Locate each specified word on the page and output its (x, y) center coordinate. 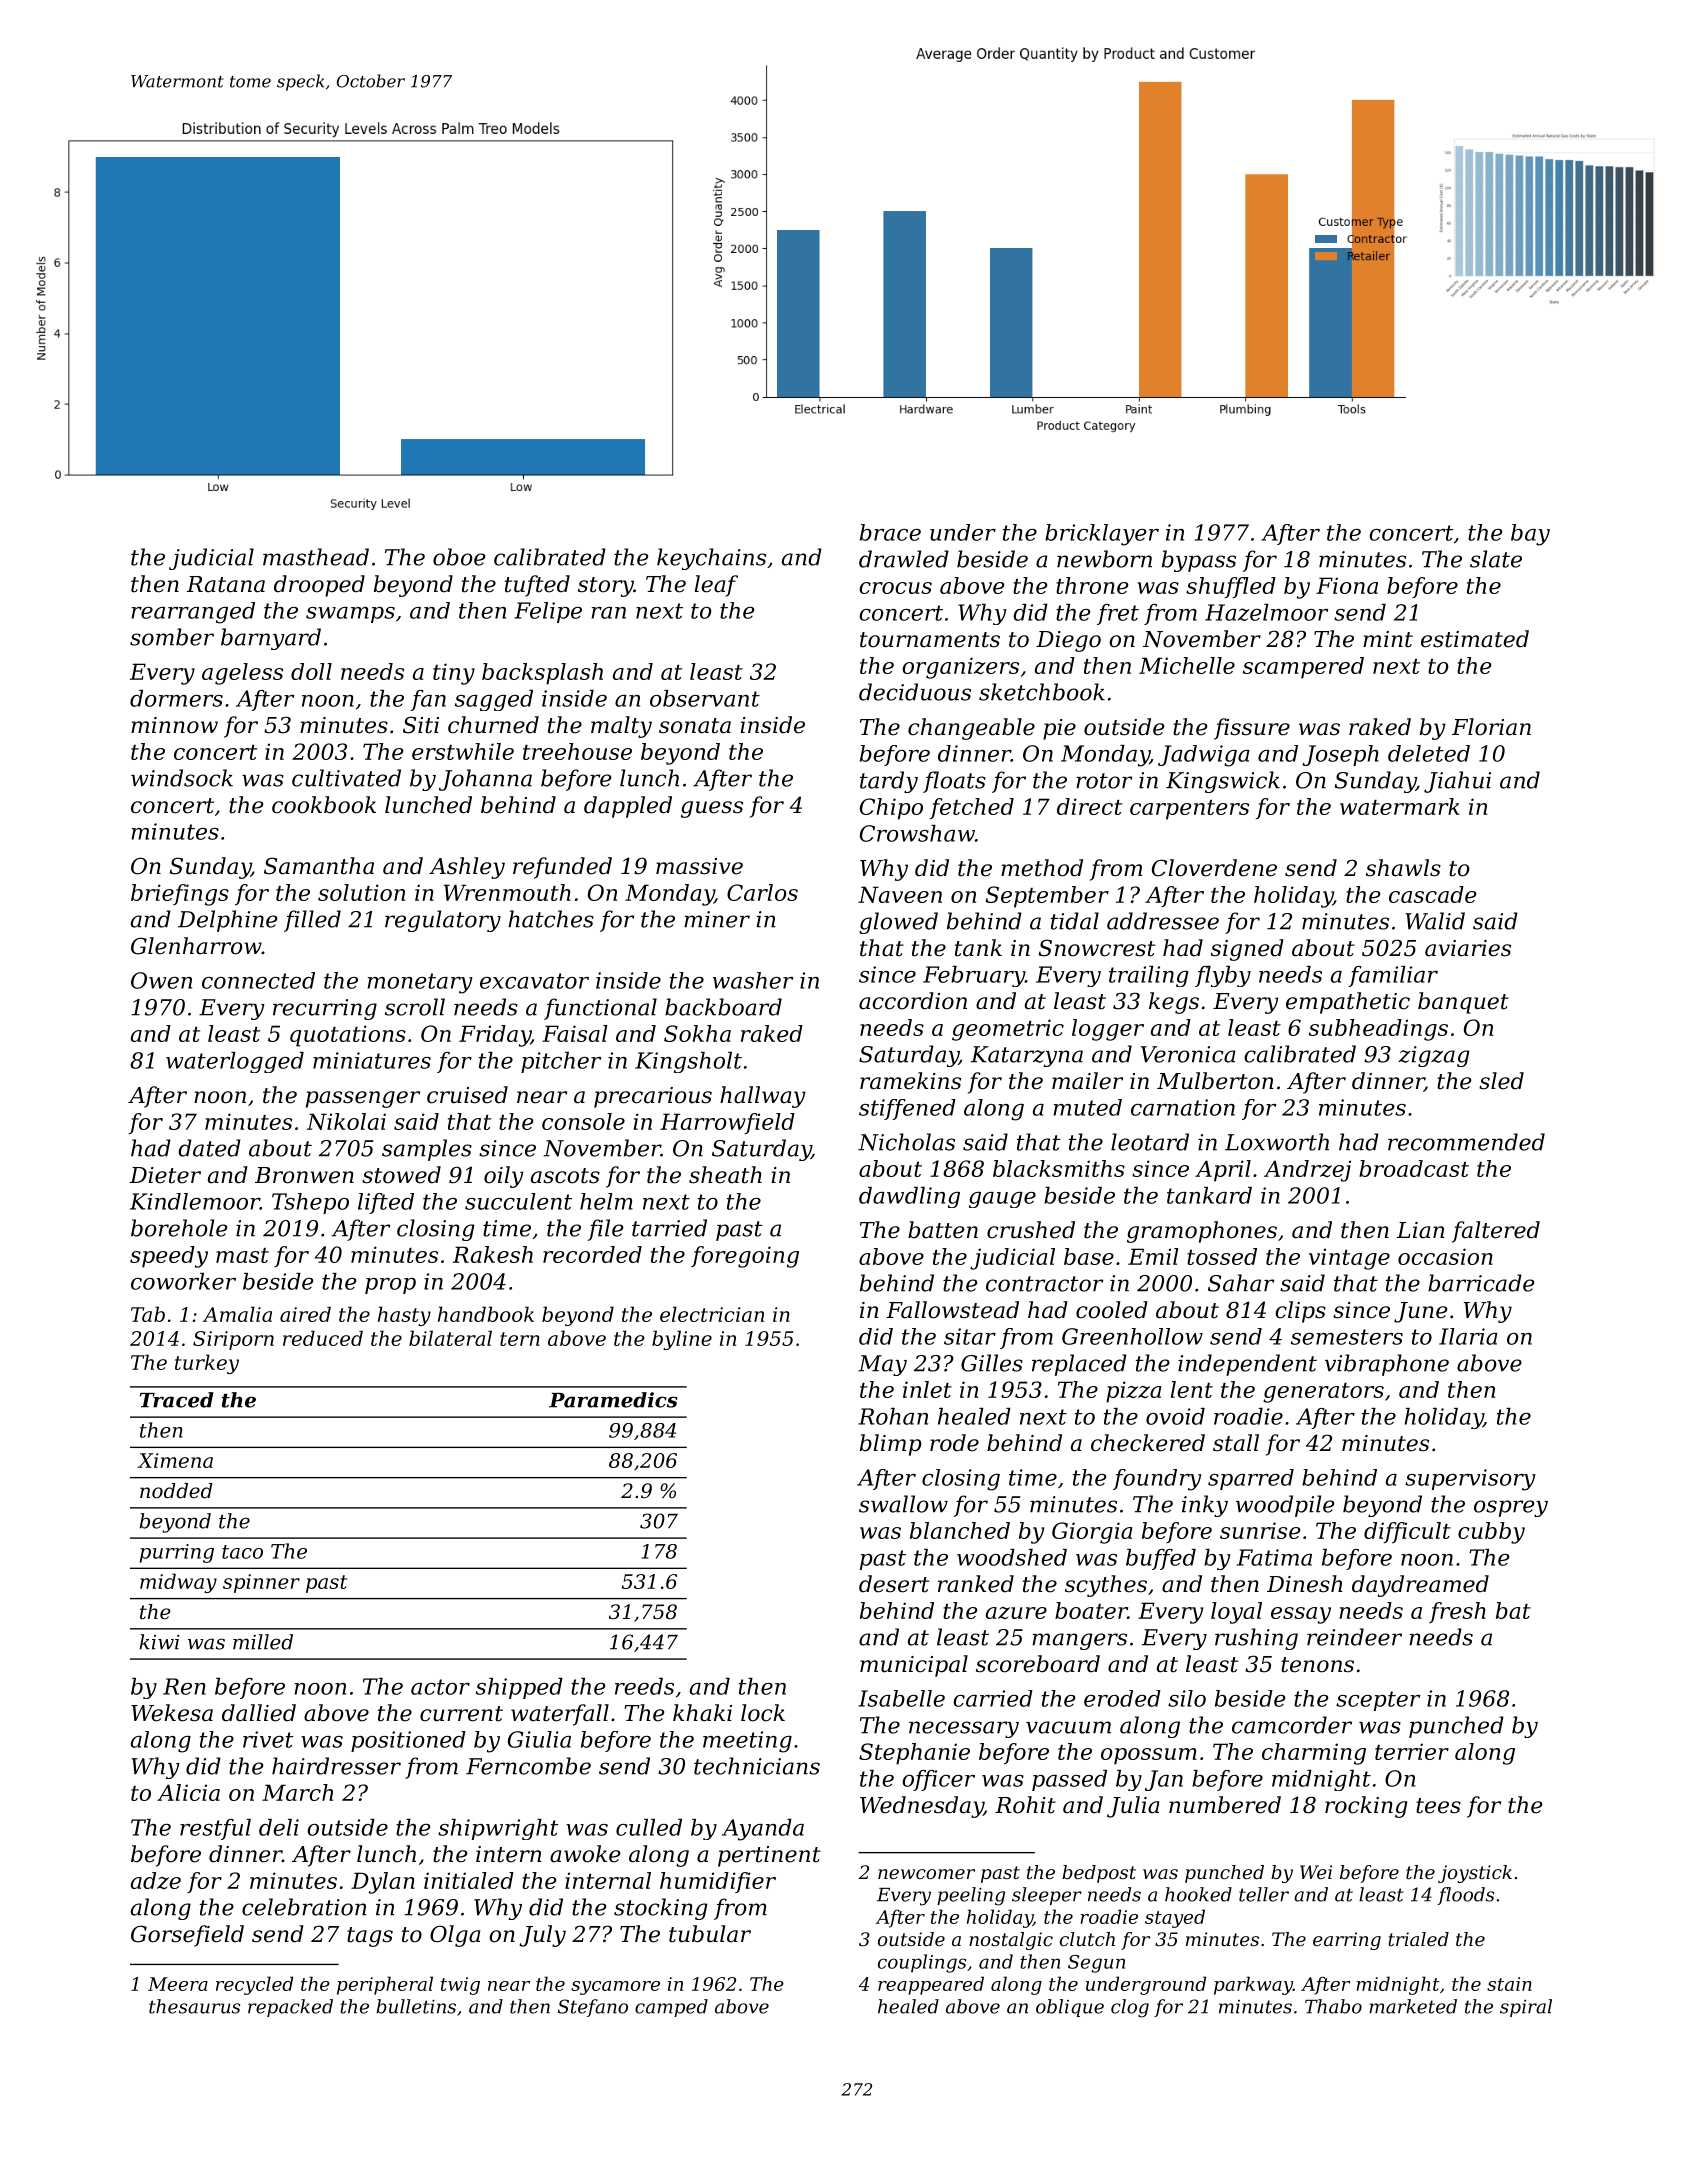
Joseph (1340, 755)
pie (1059, 729)
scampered (1303, 668)
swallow (903, 1504)
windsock (182, 778)
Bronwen (304, 1175)
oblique (1070, 2008)
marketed (1413, 2006)
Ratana (226, 584)
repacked (290, 2008)
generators (1323, 1393)
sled (1501, 1081)
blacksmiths (1059, 1168)
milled (263, 1642)
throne (1092, 585)
